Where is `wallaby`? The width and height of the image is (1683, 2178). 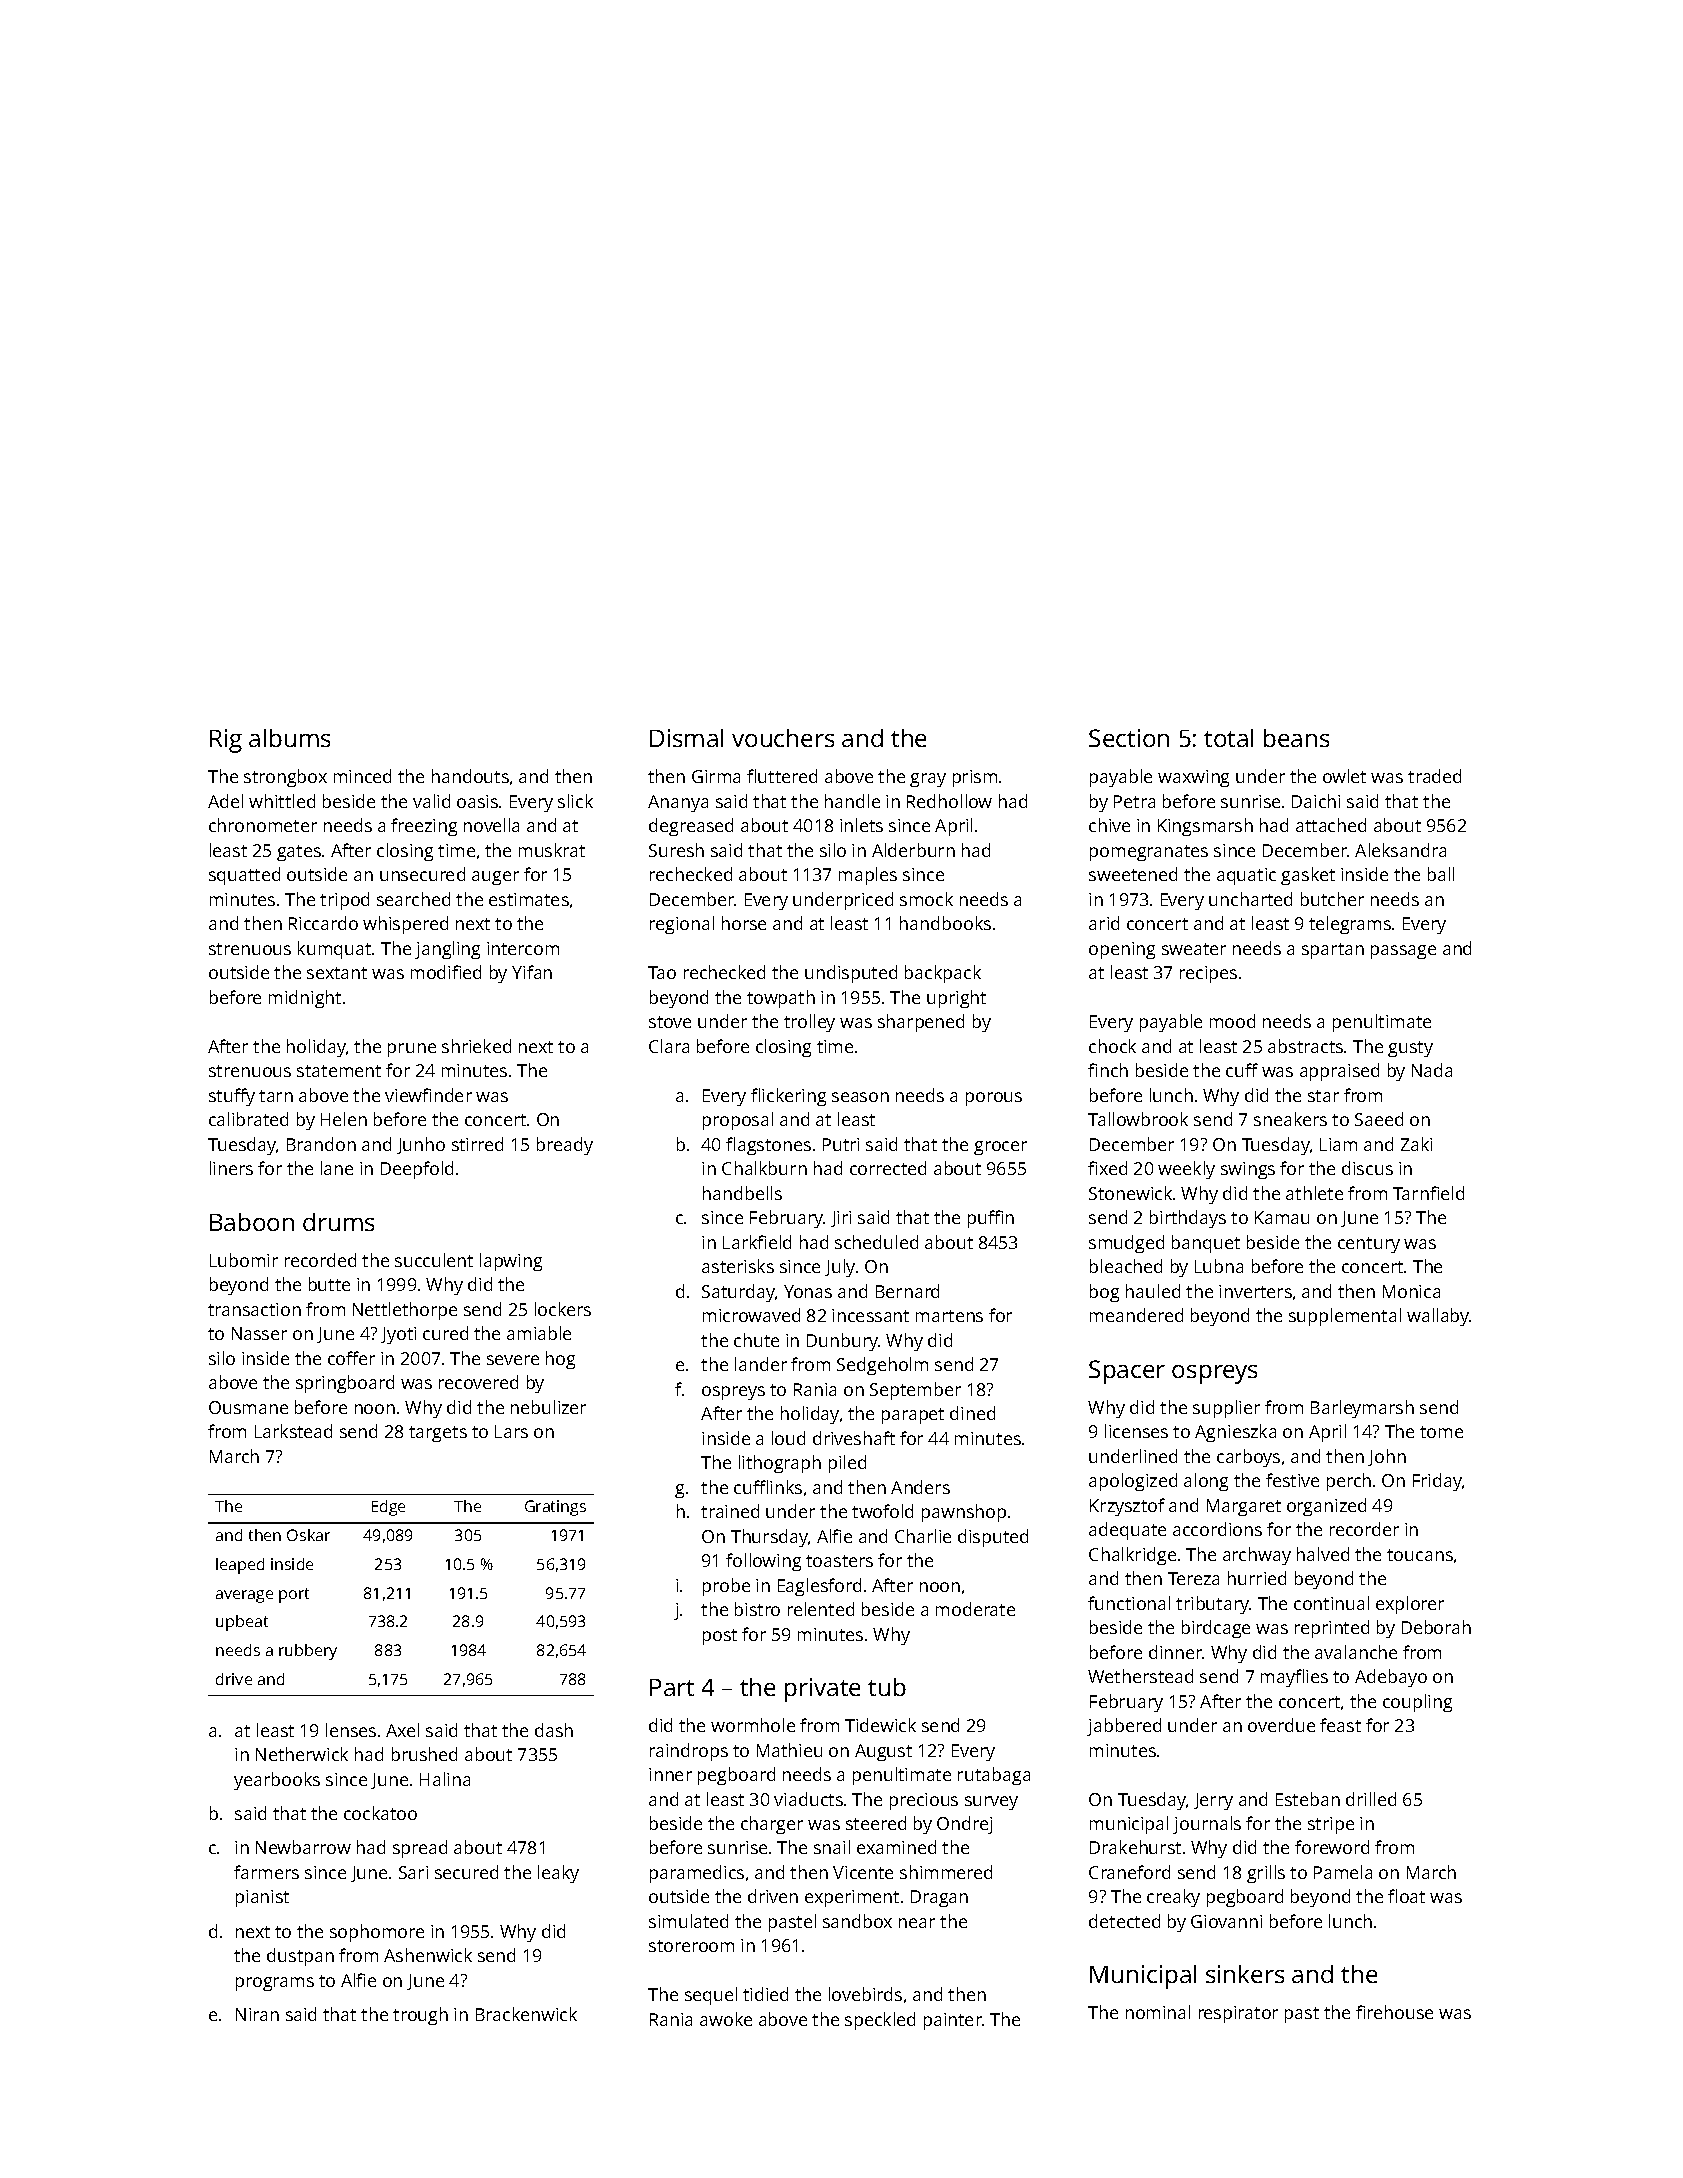
wallaby is located at coordinates (1438, 1317).
